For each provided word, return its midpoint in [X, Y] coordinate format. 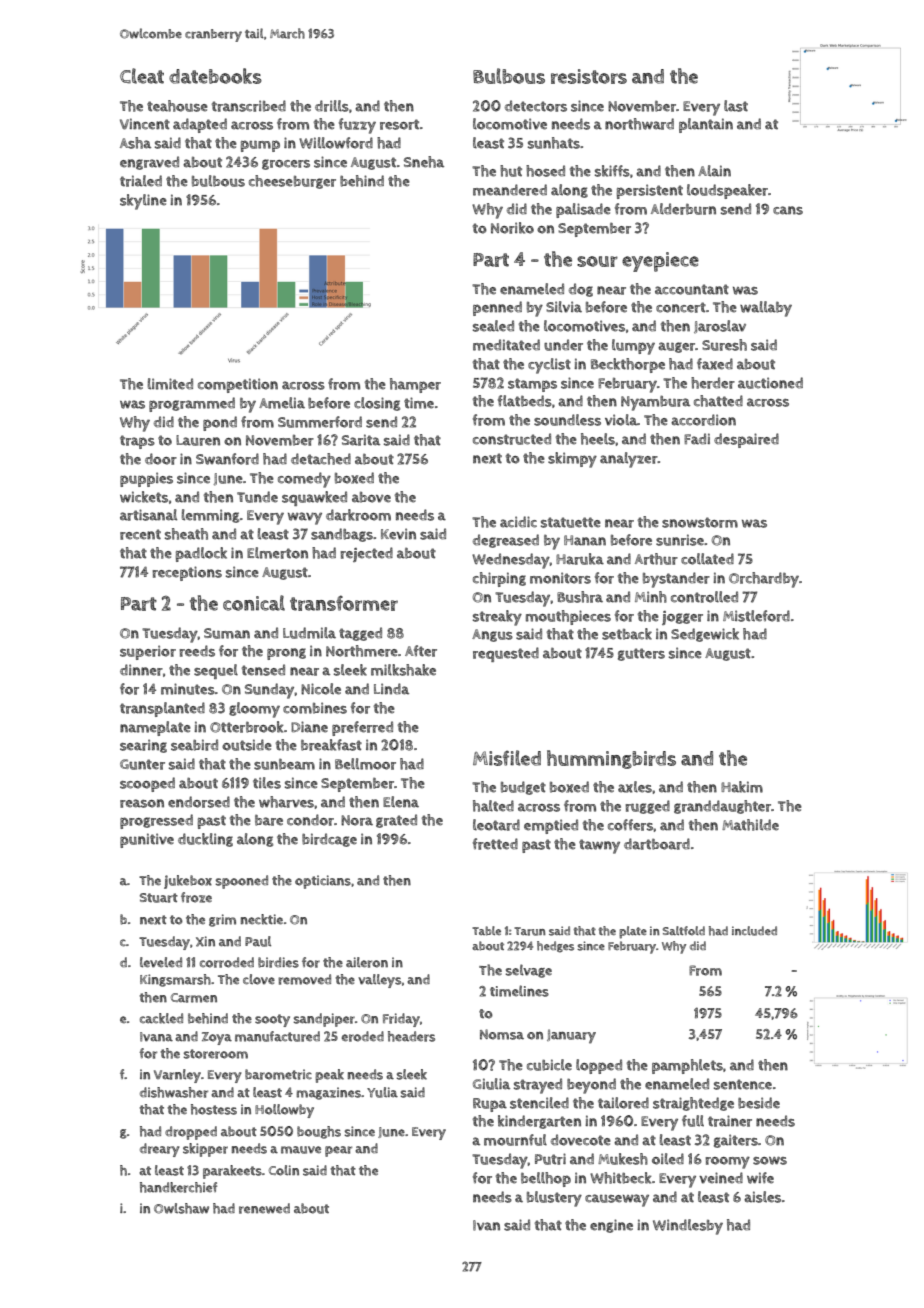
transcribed [249, 106]
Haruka [580, 559]
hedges [555, 947]
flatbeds [525, 401]
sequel [216, 671]
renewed [264, 1208]
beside [759, 1103]
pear [338, 1151]
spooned [241, 882]
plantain [706, 125]
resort [399, 124]
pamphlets [687, 1066]
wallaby [766, 309]
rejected [366, 554]
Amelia [282, 403]
